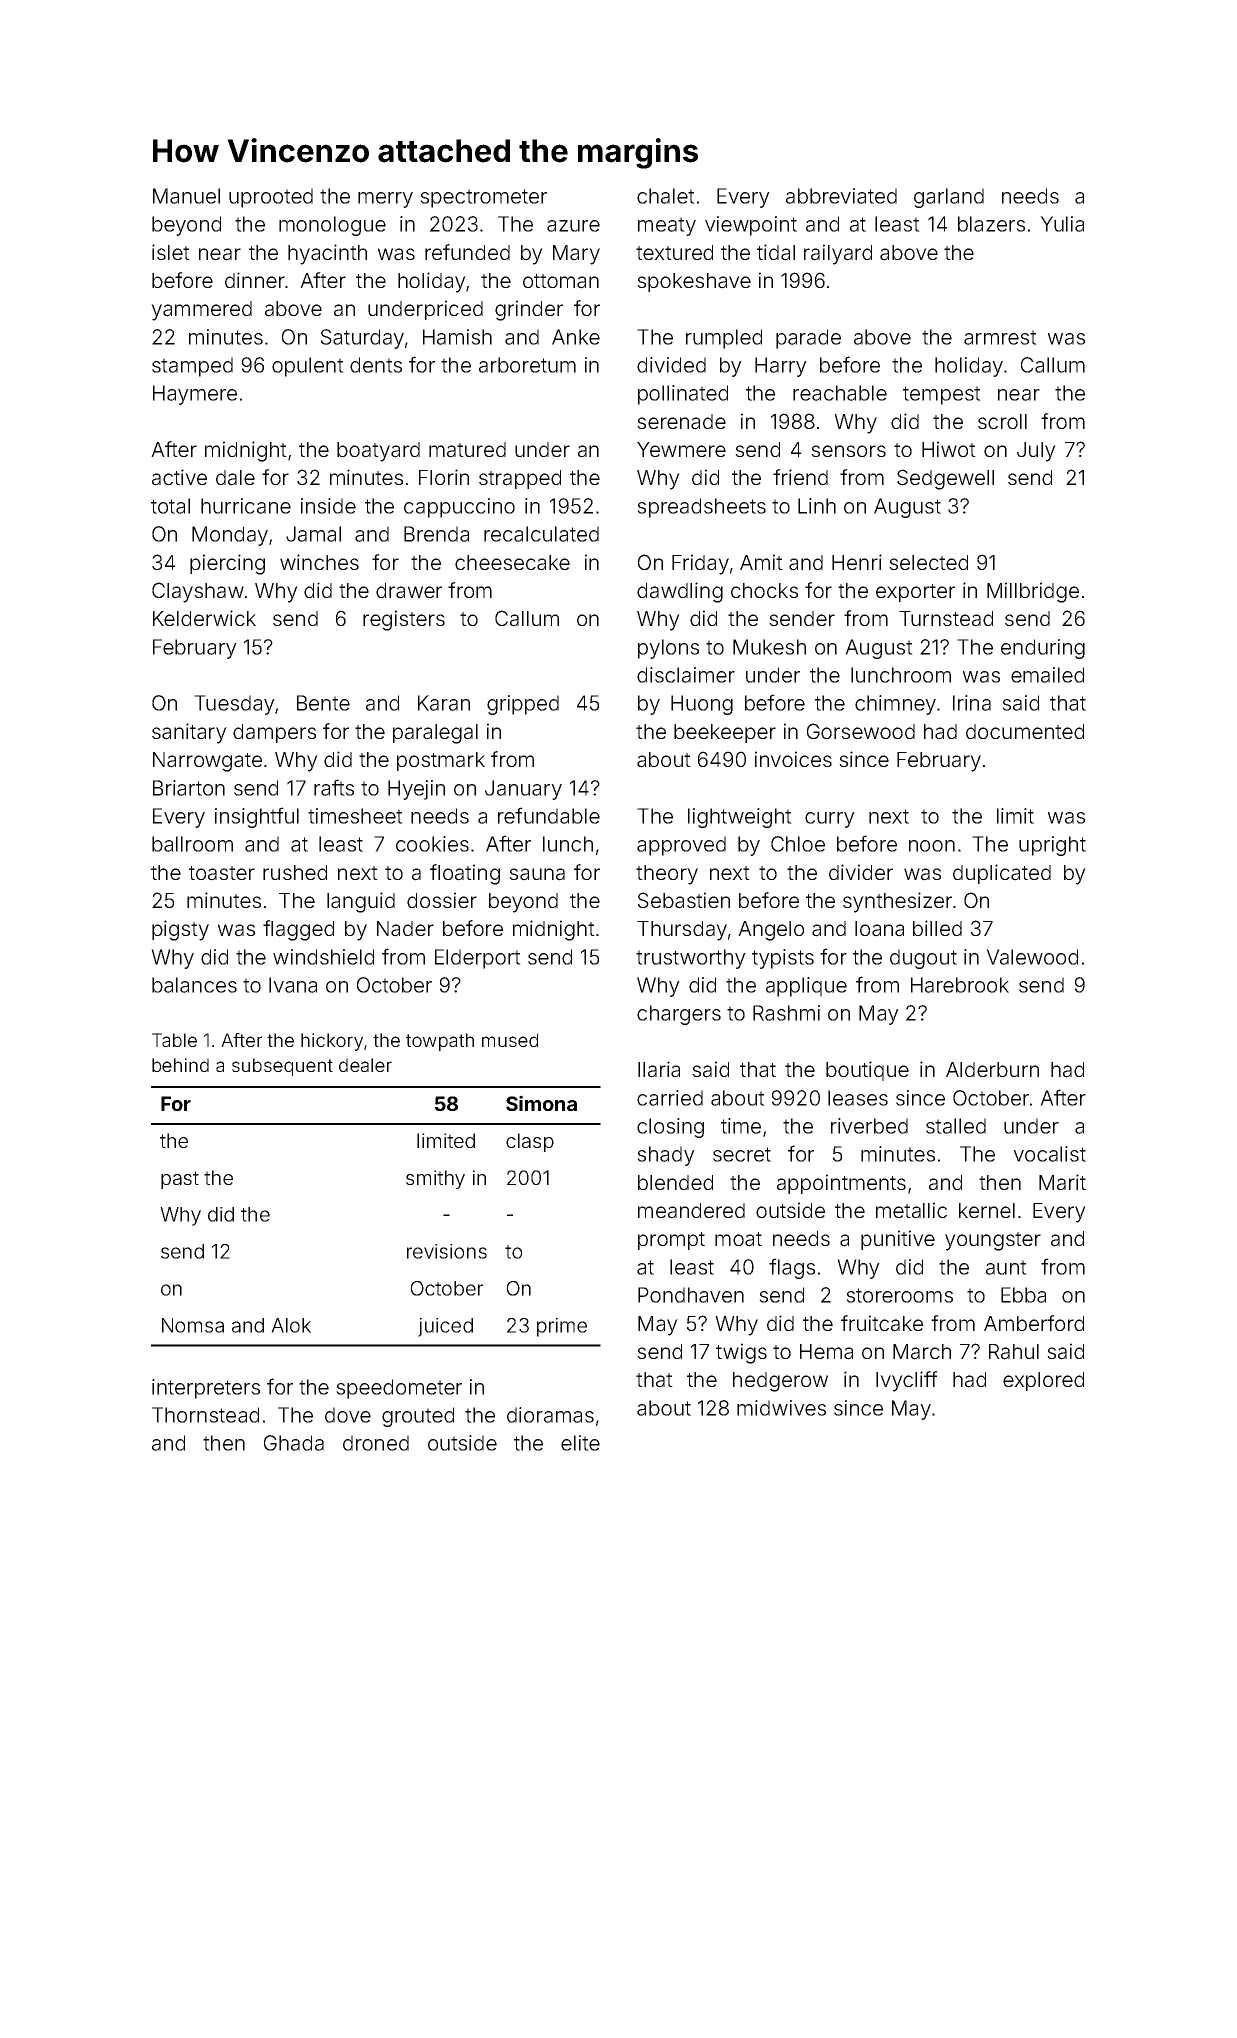 Image resolution: width=1237 pixels, height=2038 pixels. I want to click on spectrometer, so click(483, 198).
